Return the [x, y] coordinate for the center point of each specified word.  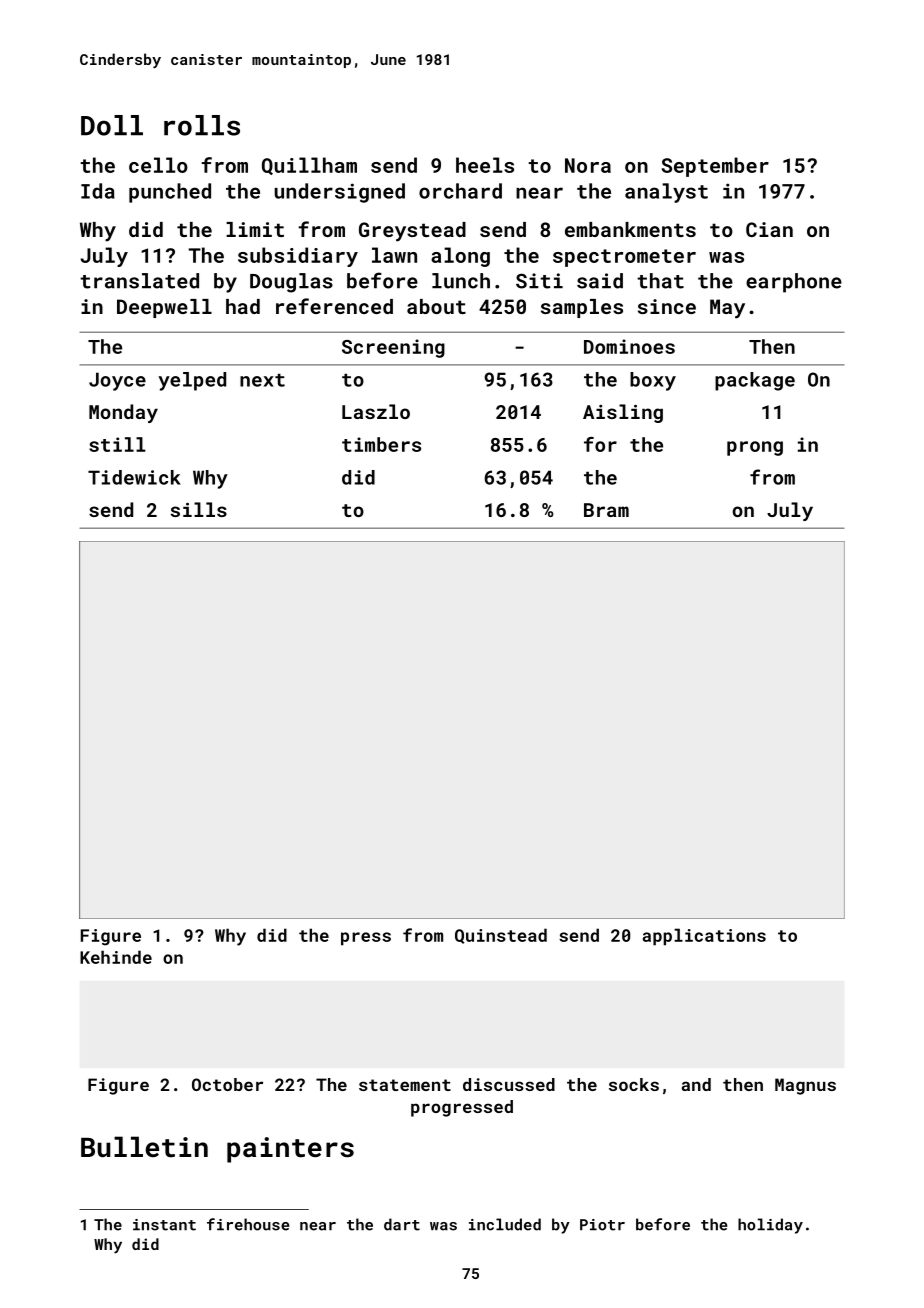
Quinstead [501, 936]
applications [704, 937]
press [366, 939]
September [715, 167]
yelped [192, 381]
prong [755, 448]
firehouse [248, 1224]
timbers [381, 444]
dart [402, 1224]
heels [485, 165]
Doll [112, 125]
